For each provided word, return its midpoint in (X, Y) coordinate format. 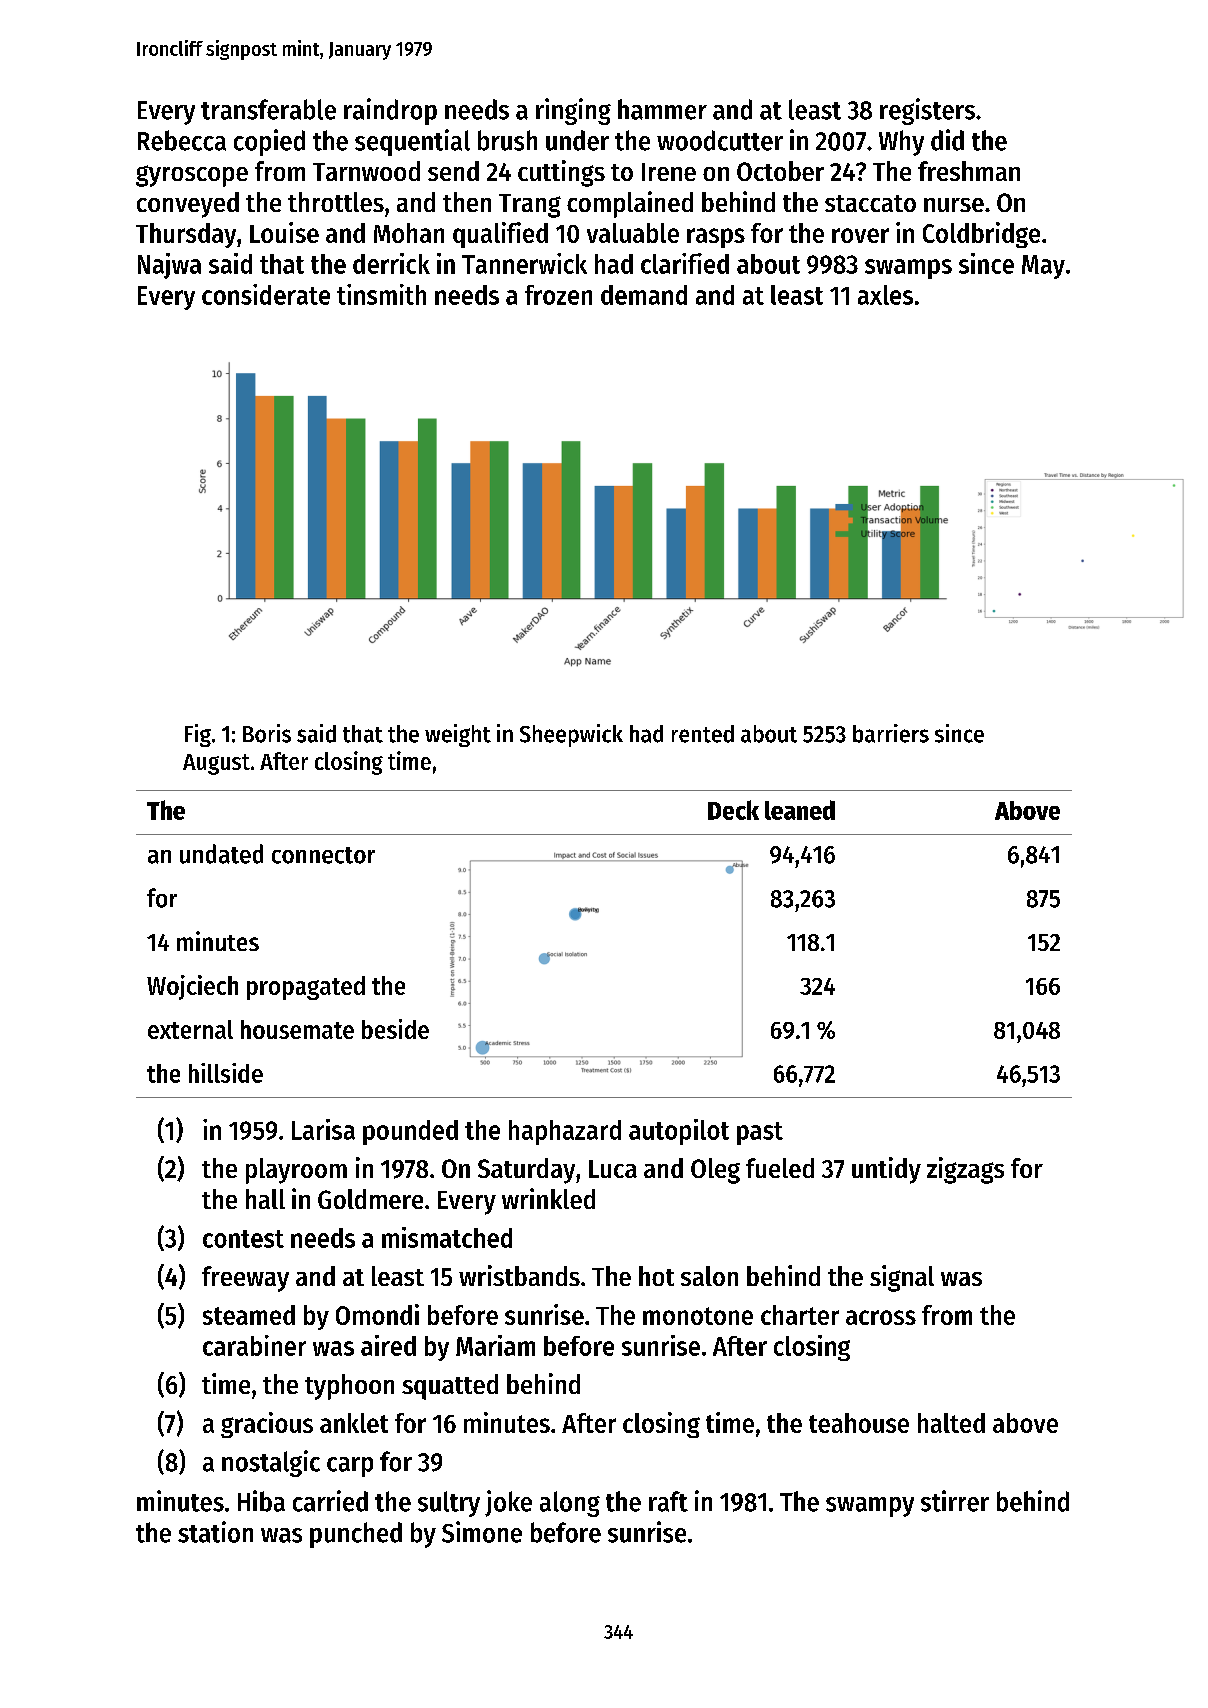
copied (269, 142)
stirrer (955, 1501)
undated (221, 854)
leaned (800, 810)
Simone (482, 1532)
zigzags (965, 1170)
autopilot (679, 1132)
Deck (733, 810)
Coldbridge (981, 235)
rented (703, 734)
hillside (226, 1073)
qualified (500, 235)
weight (458, 735)
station (215, 1532)
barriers (891, 733)
